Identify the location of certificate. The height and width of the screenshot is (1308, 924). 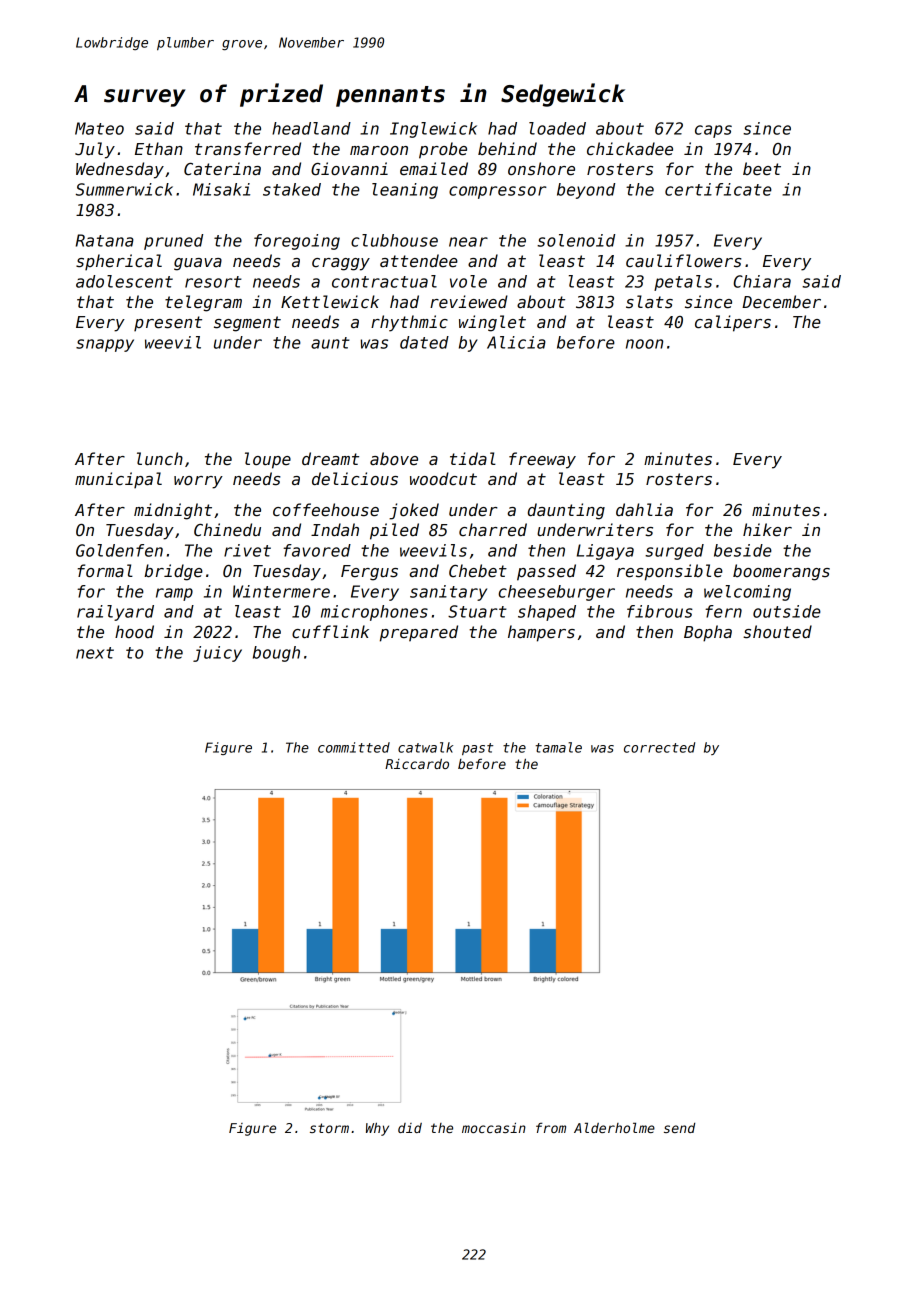
(718, 189).
